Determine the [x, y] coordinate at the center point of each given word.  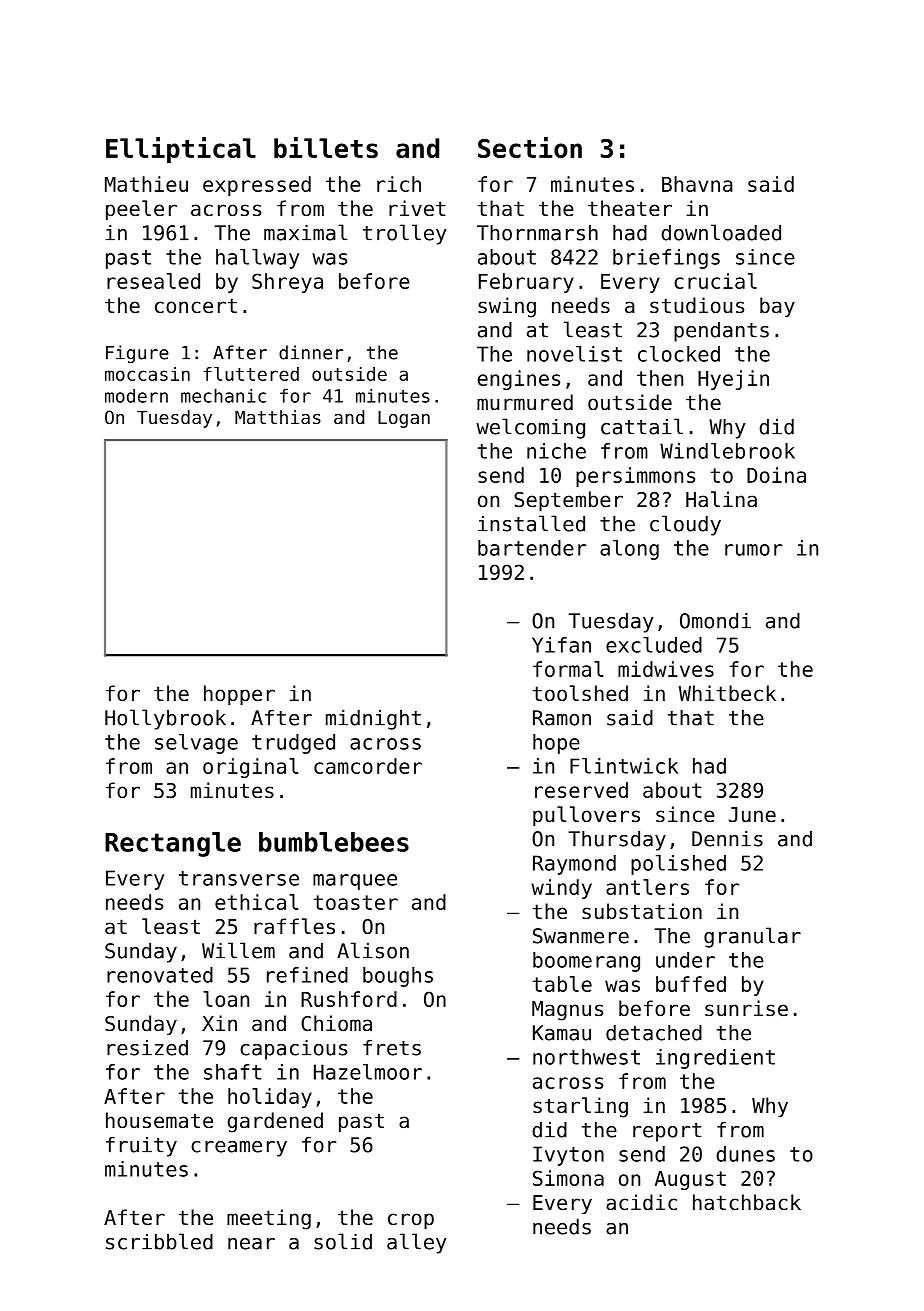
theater [630, 208]
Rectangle [173, 844]
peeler [141, 210]
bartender [532, 548]
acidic [641, 1202]
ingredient [715, 1059]
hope [556, 744]
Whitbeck [727, 693]
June [752, 815]
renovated [160, 975]
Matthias [278, 417]
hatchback [747, 1202]
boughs [398, 977]
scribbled [159, 1241]
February [526, 283]
